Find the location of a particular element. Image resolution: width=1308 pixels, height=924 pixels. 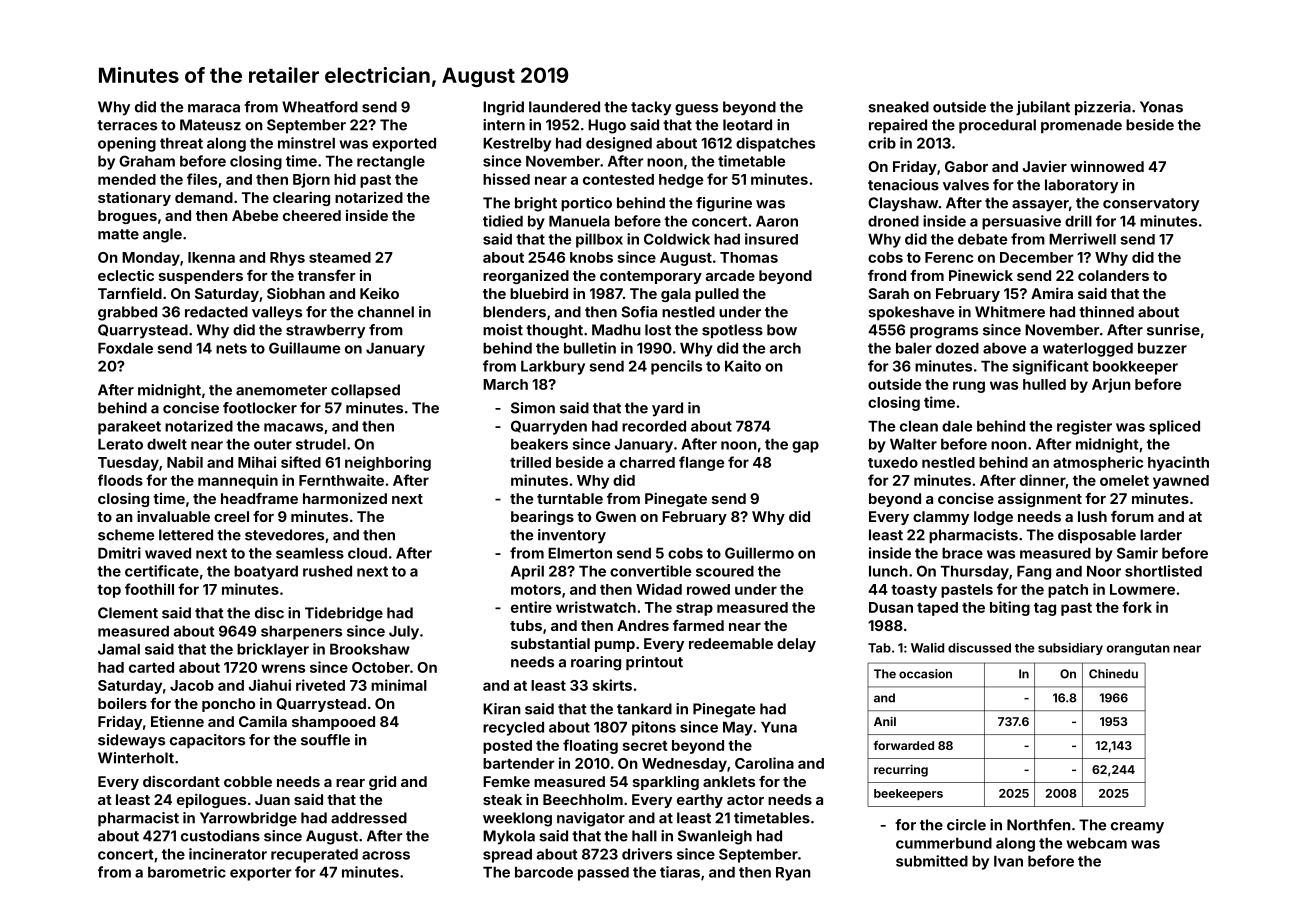

forwarded is located at coordinates (903, 745).
